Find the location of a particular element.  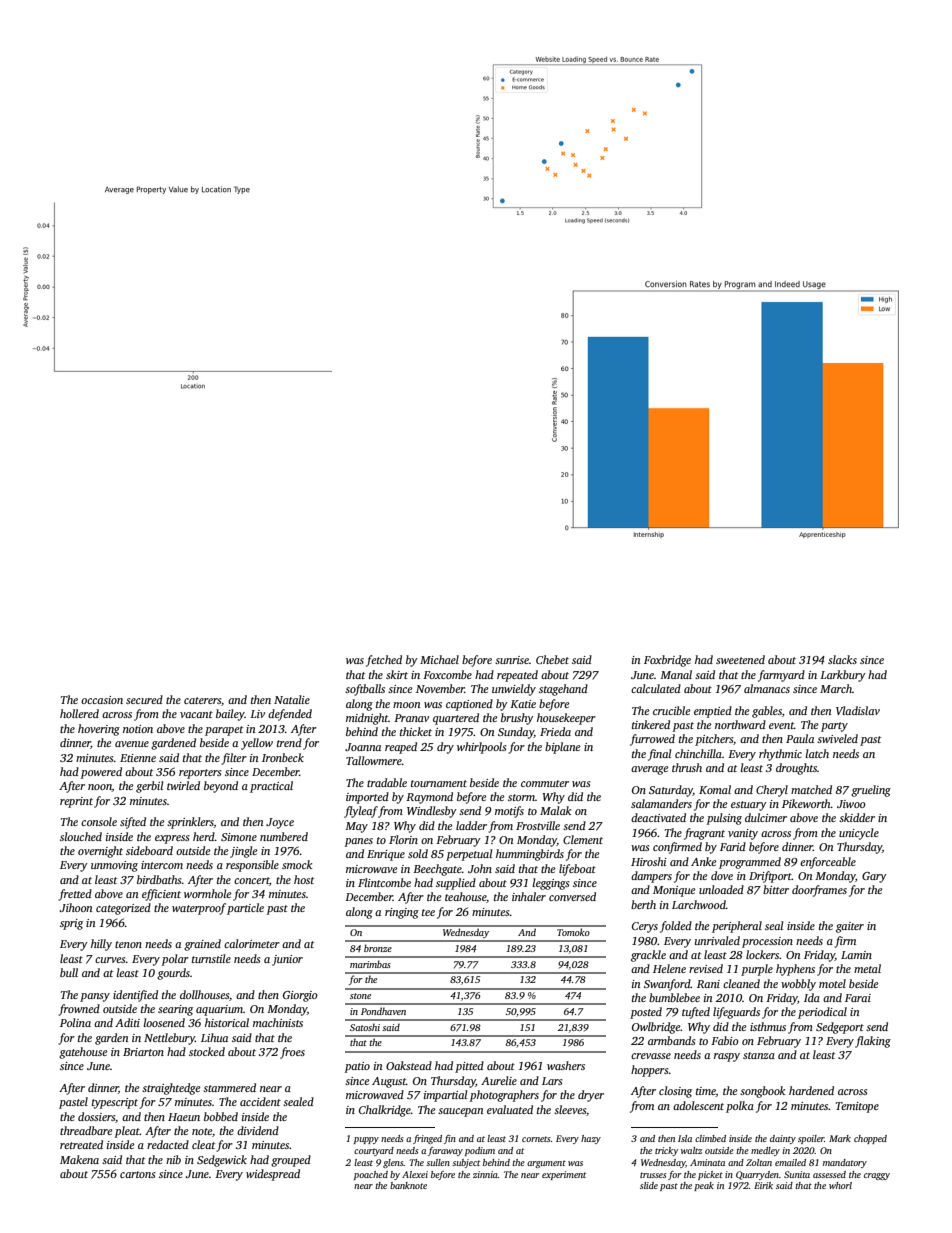

sunrise is located at coordinates (512, 660).
